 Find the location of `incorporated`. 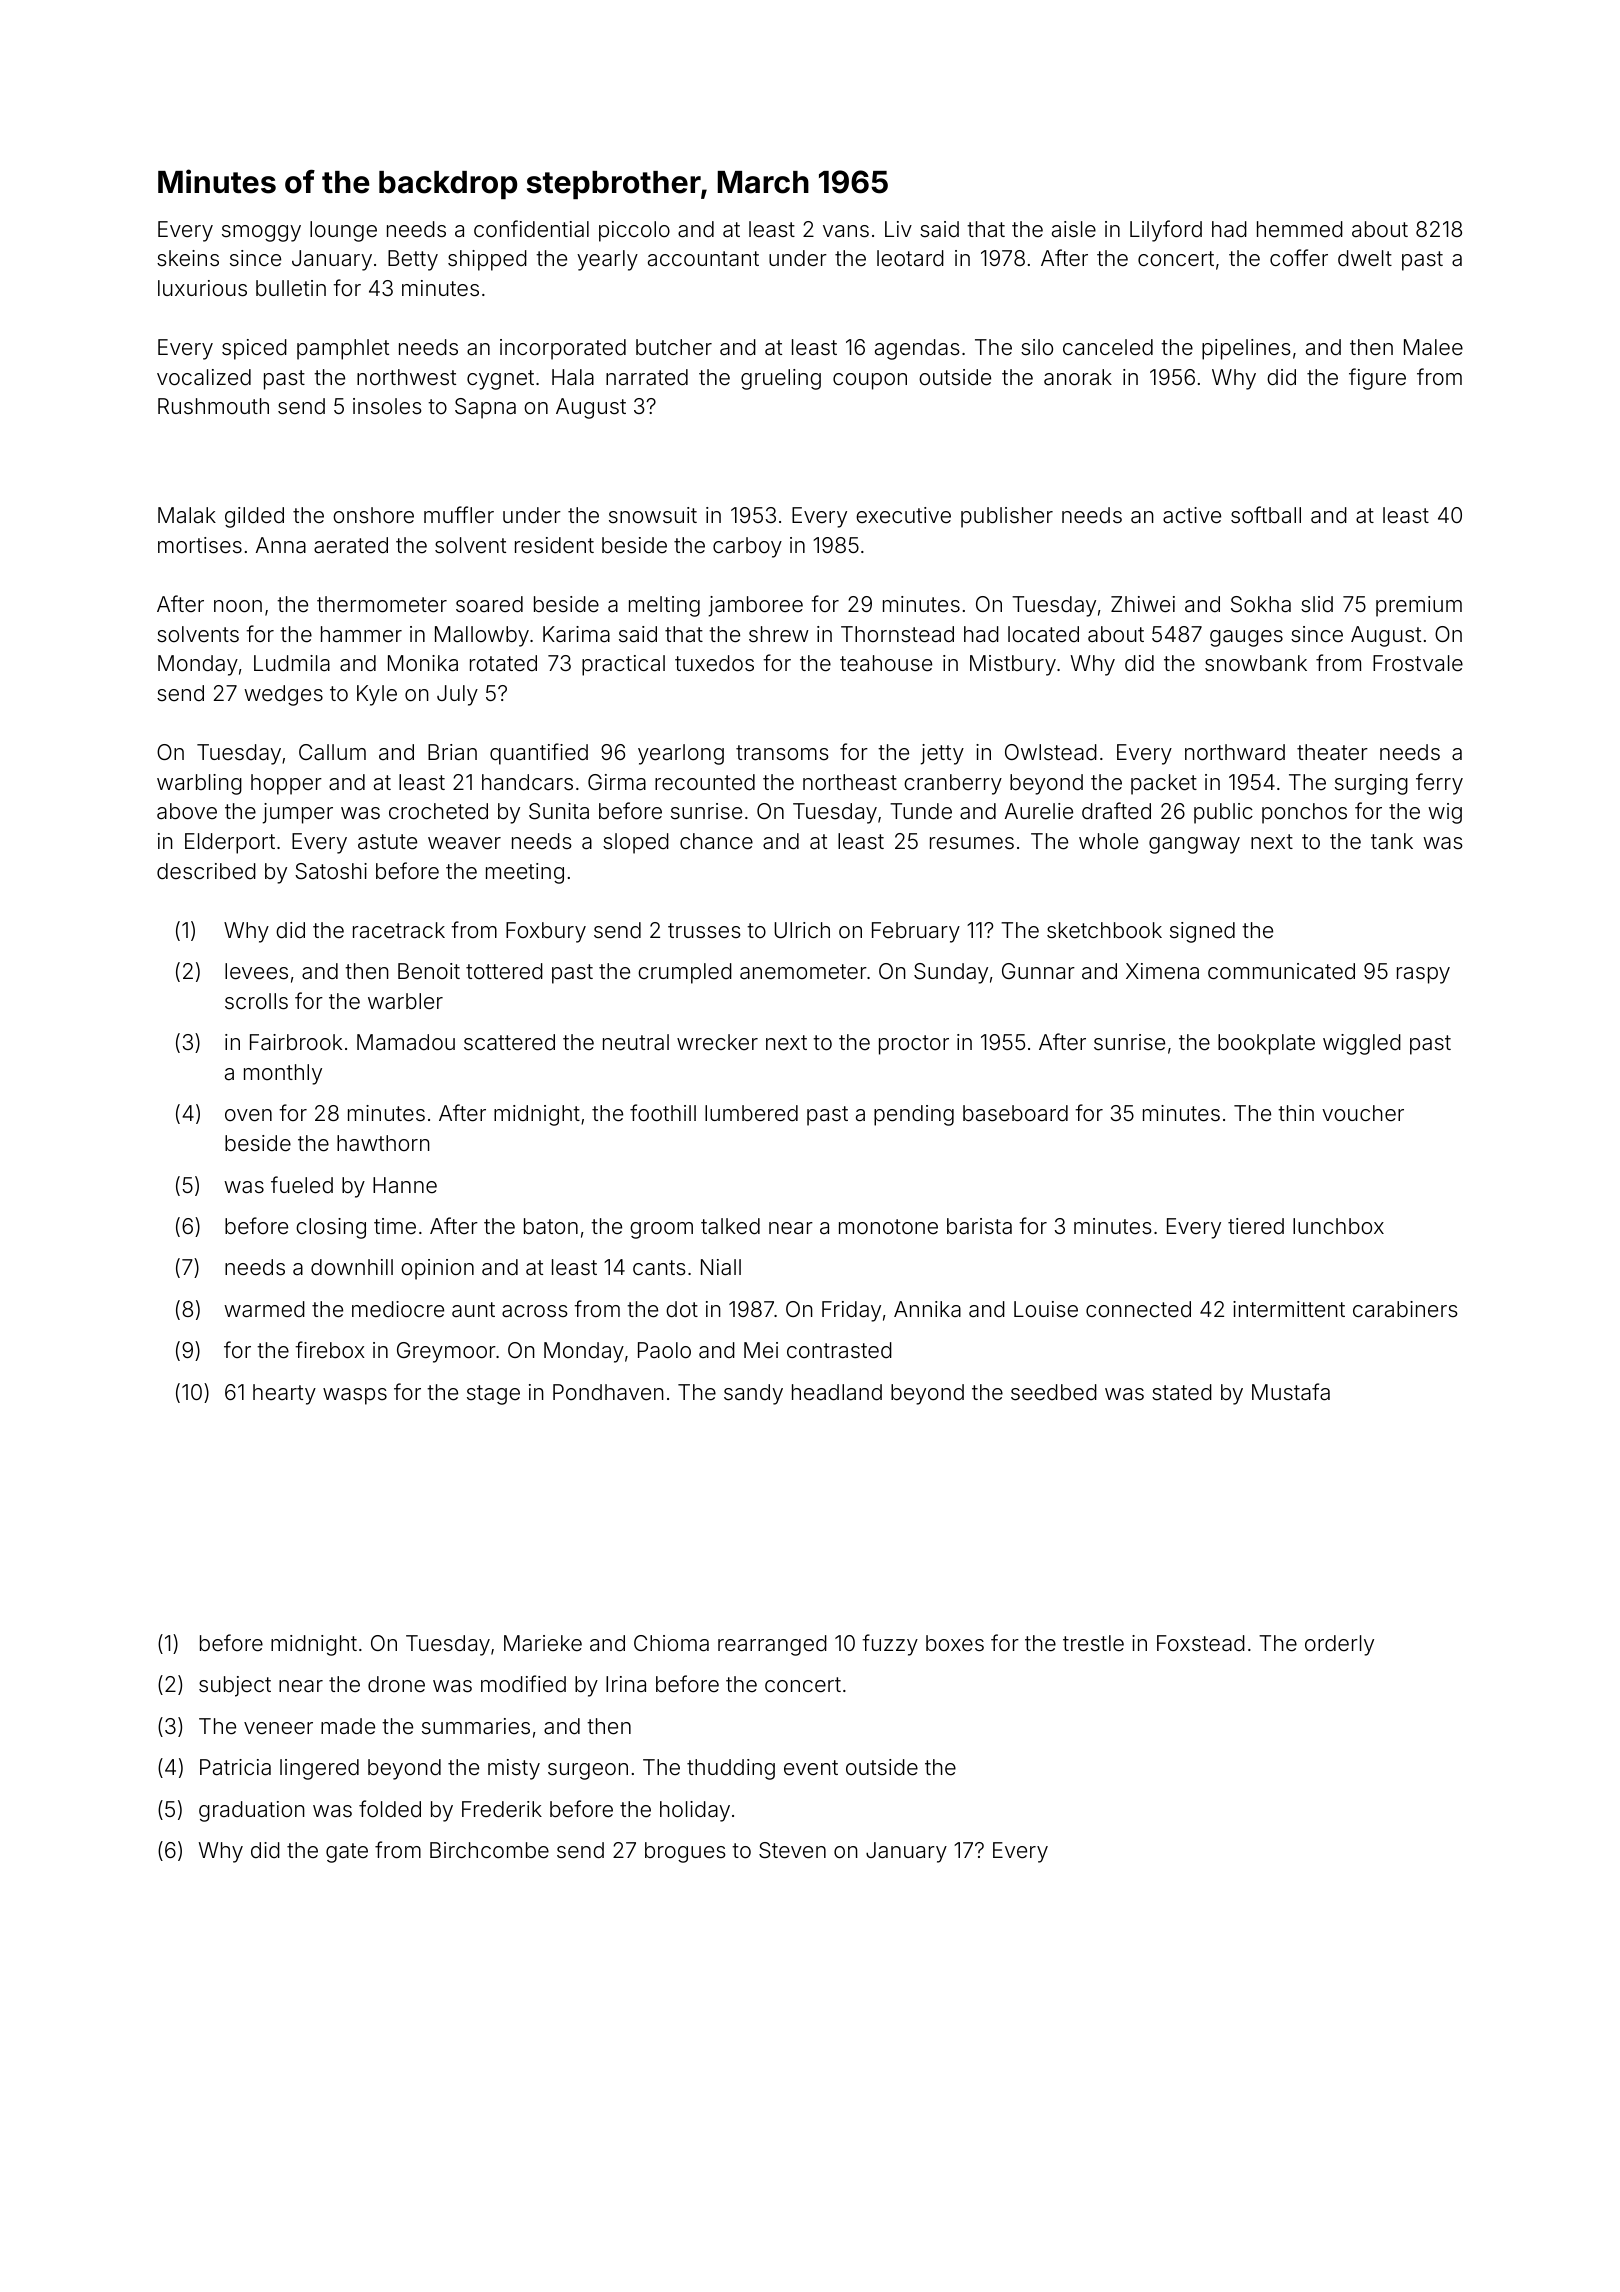

incorporated is located at coordinates (563, 349).
